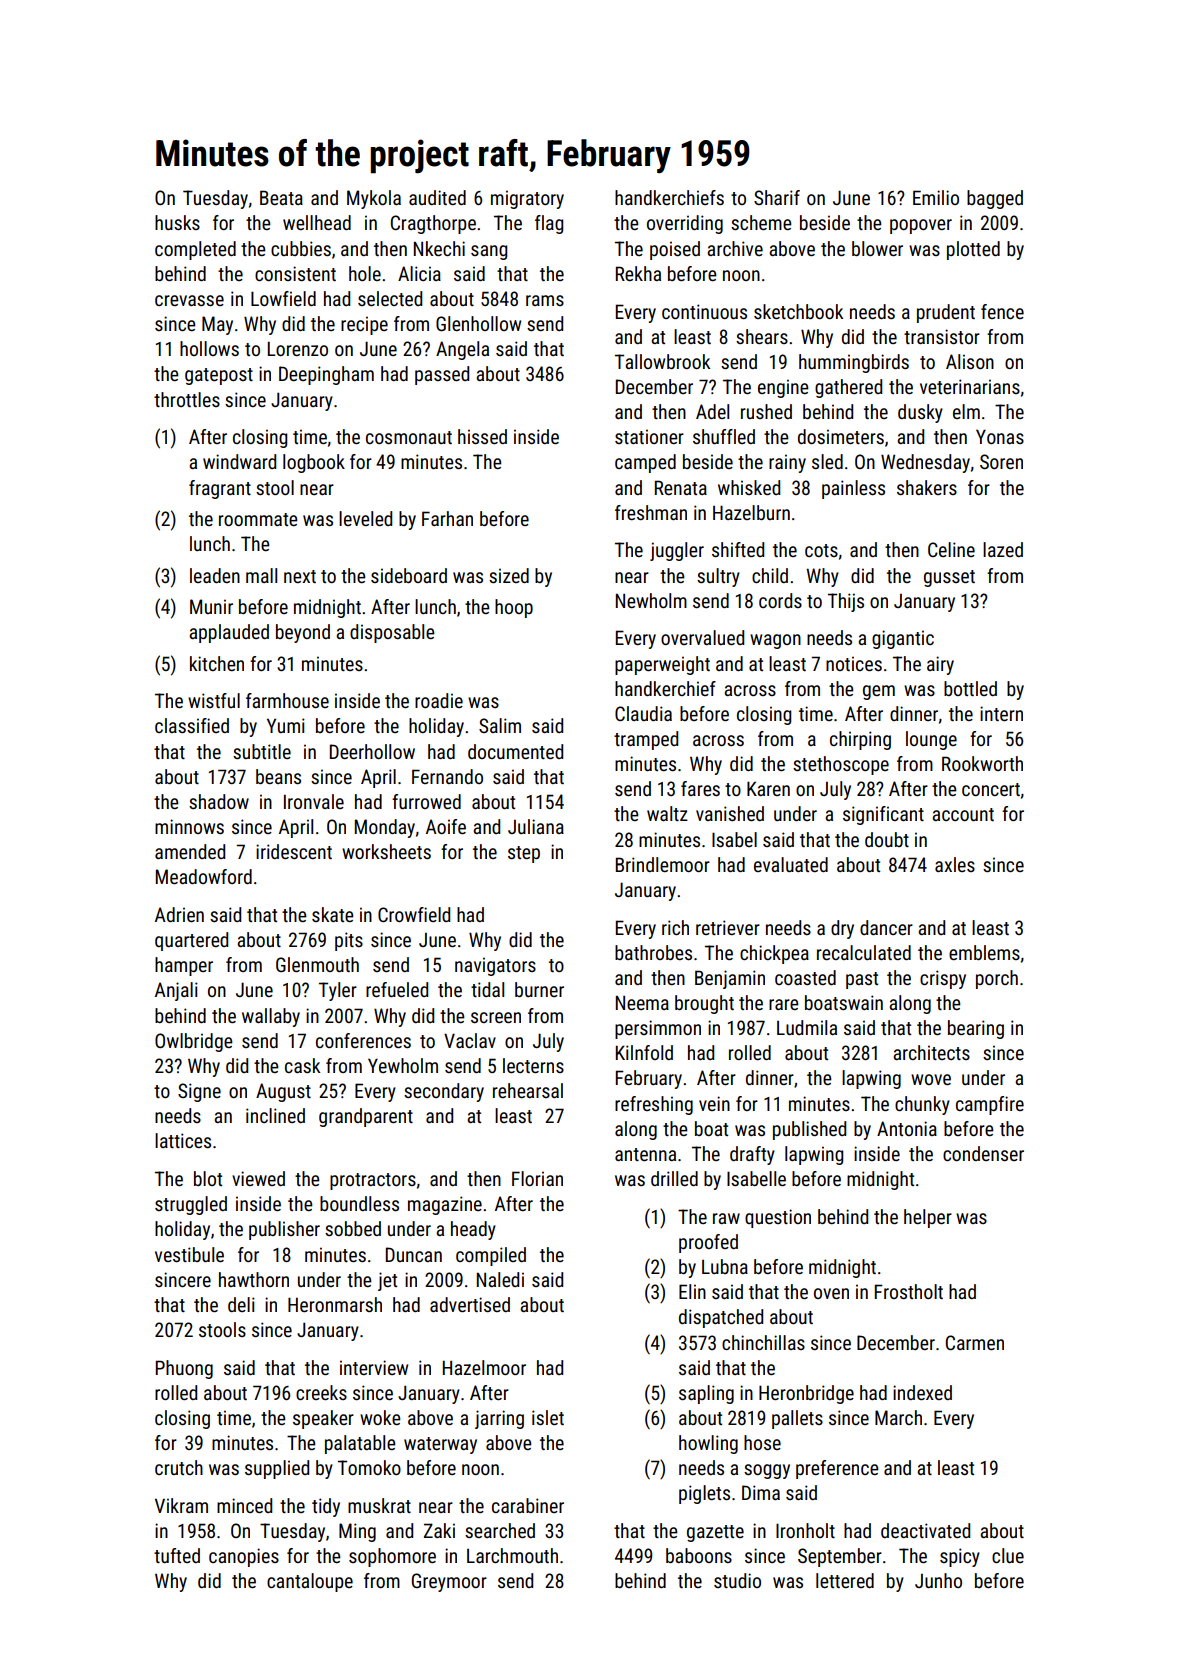 Image resolution: width=1179 pixels, height=1667 pixels. Describe the element at coordinates (244, 1505) in the screenshot. I see `minced` at that location.
